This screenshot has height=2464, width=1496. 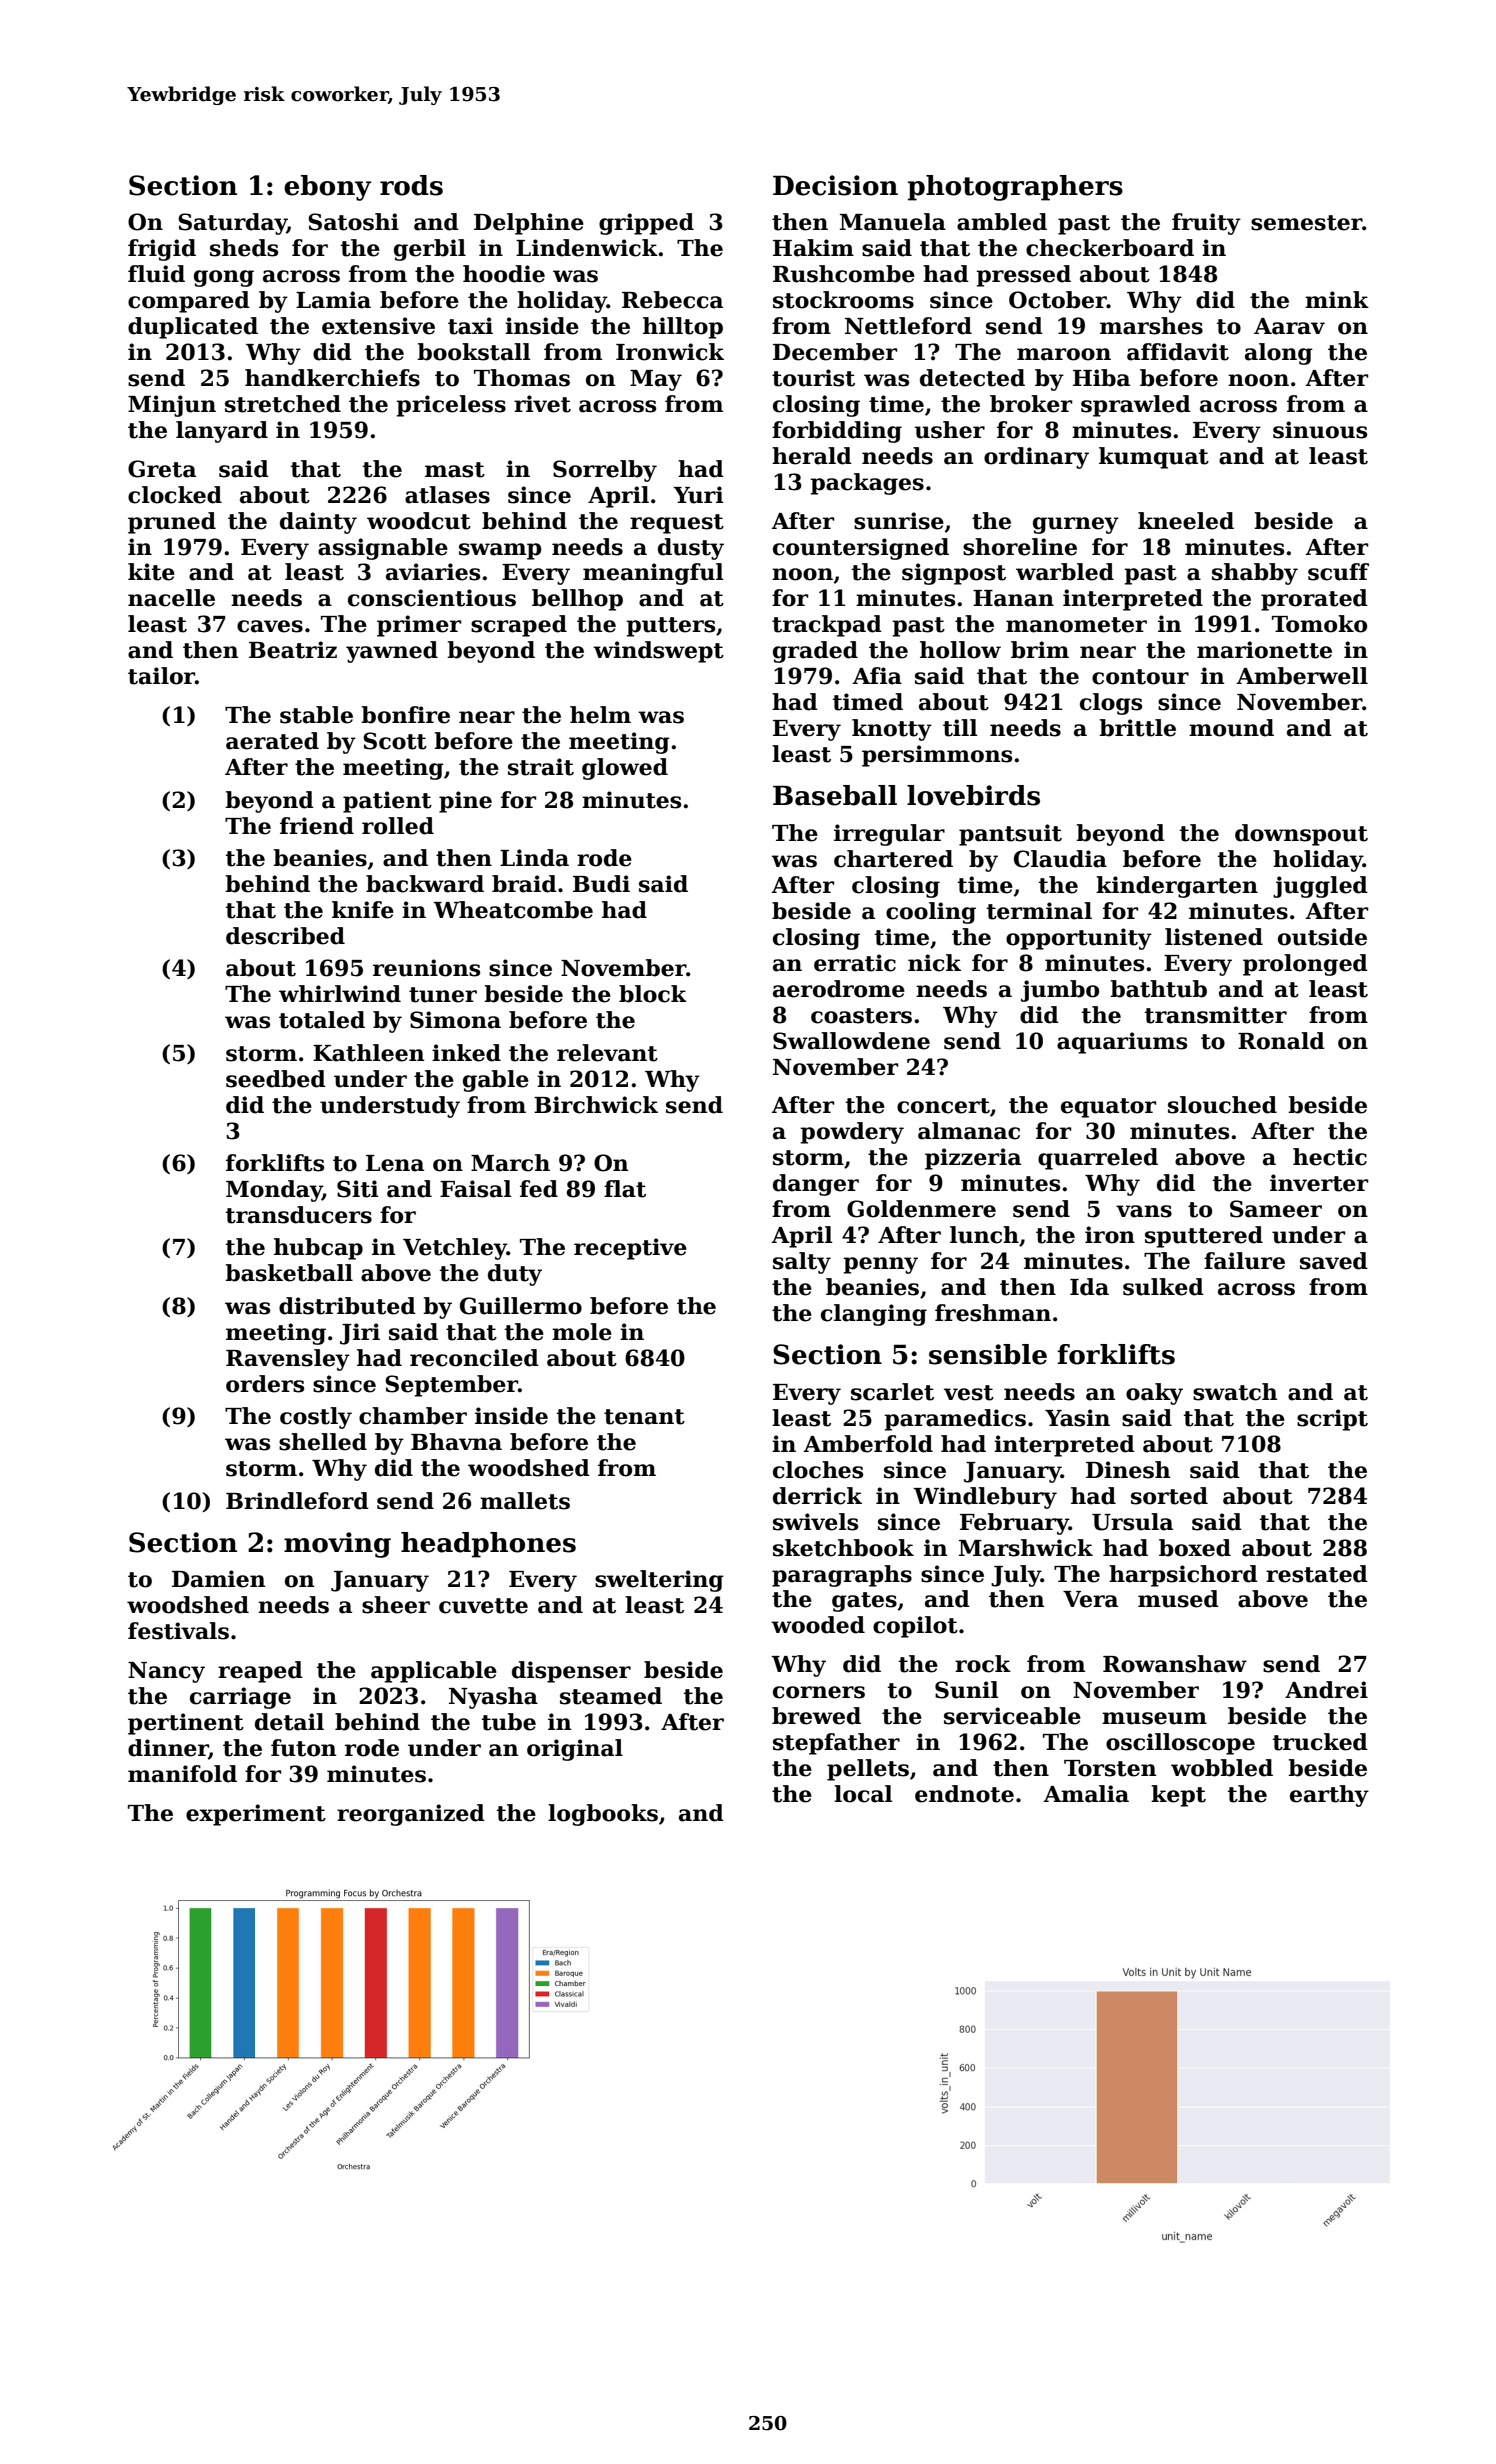 I want to click on ebony, so click(x=328, y=188).
